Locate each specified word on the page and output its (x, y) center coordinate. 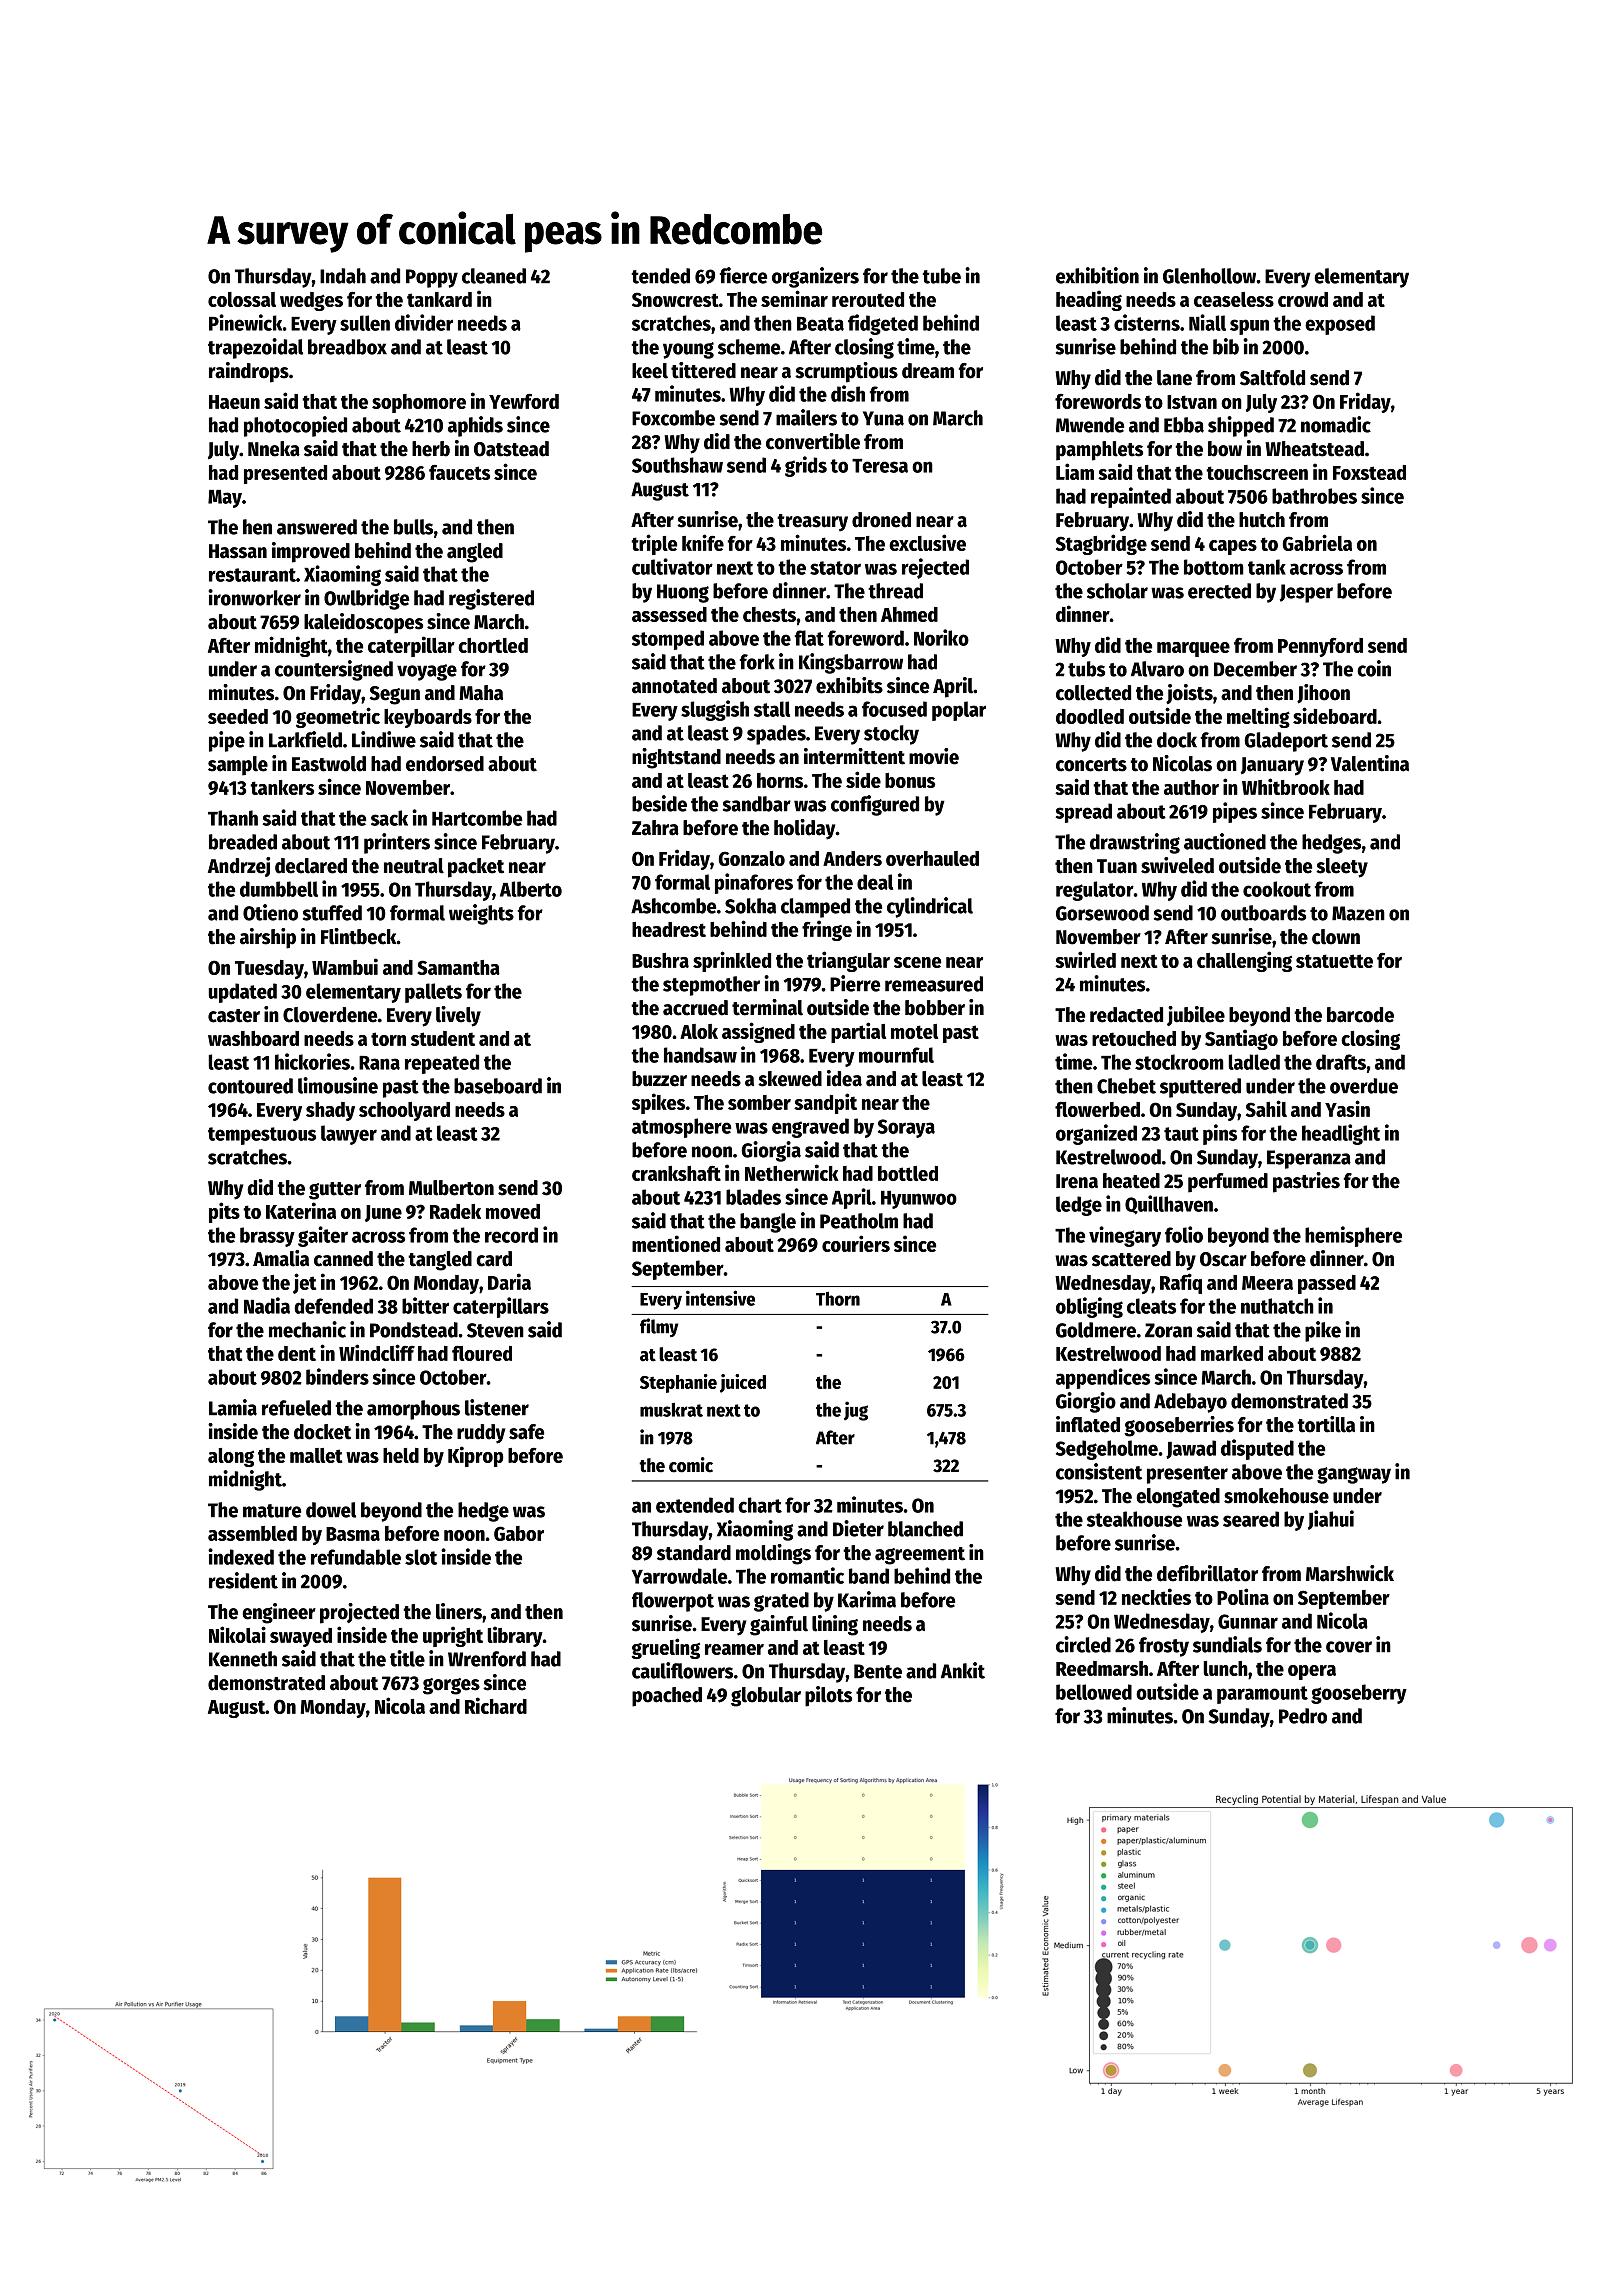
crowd (1303, 299)
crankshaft (676, 1173)
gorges (451, 1686)
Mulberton (451, 1188)
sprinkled (732, 961)
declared (311, 866)
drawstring (1135, 843)
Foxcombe (673, 418)
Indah (343, 276)
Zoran (1168, 1330)
